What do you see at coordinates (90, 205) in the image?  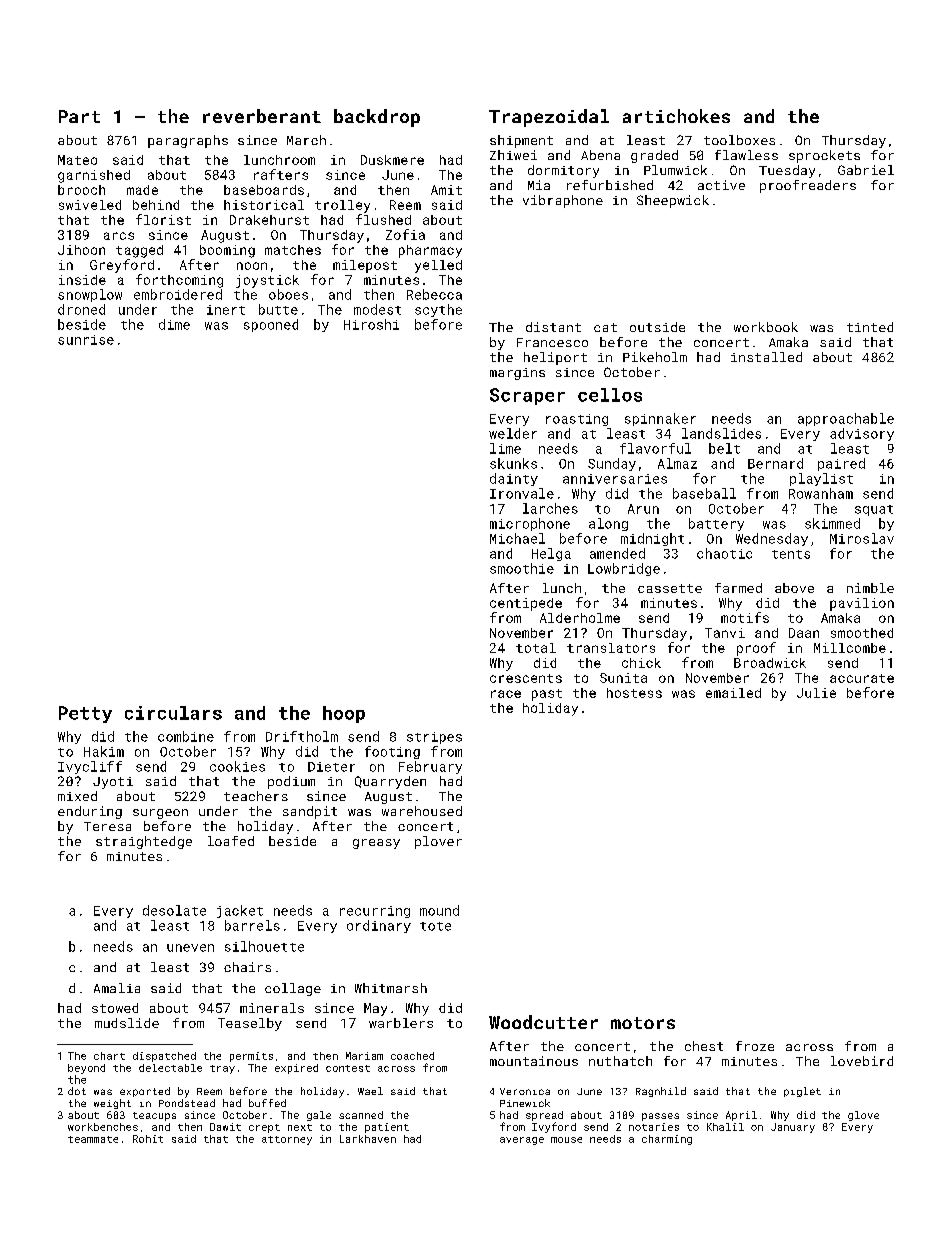 I see `swiveled` at bounding box center [90, 205].
